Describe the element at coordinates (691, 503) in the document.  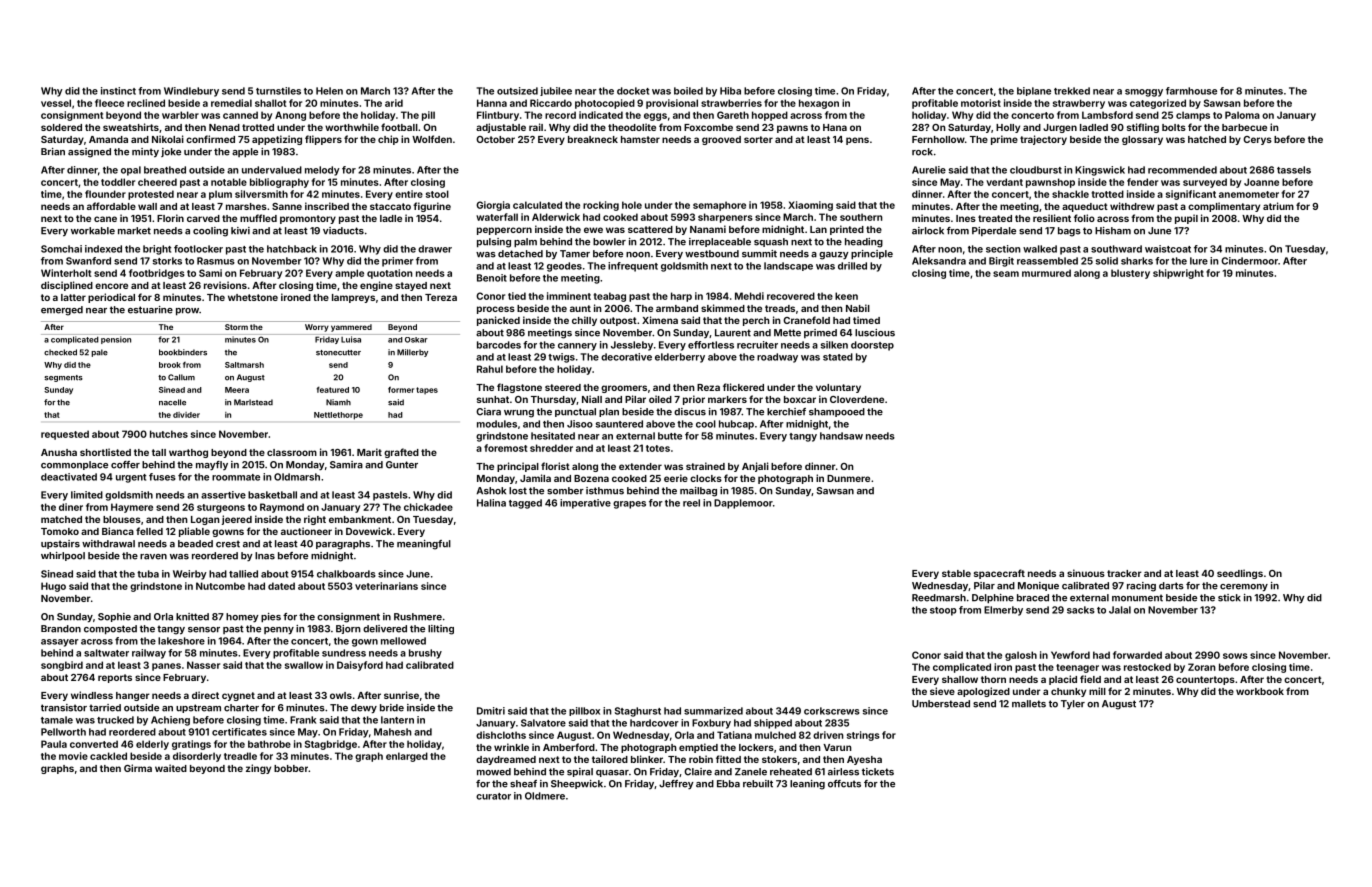
I see `reel` at that location.
